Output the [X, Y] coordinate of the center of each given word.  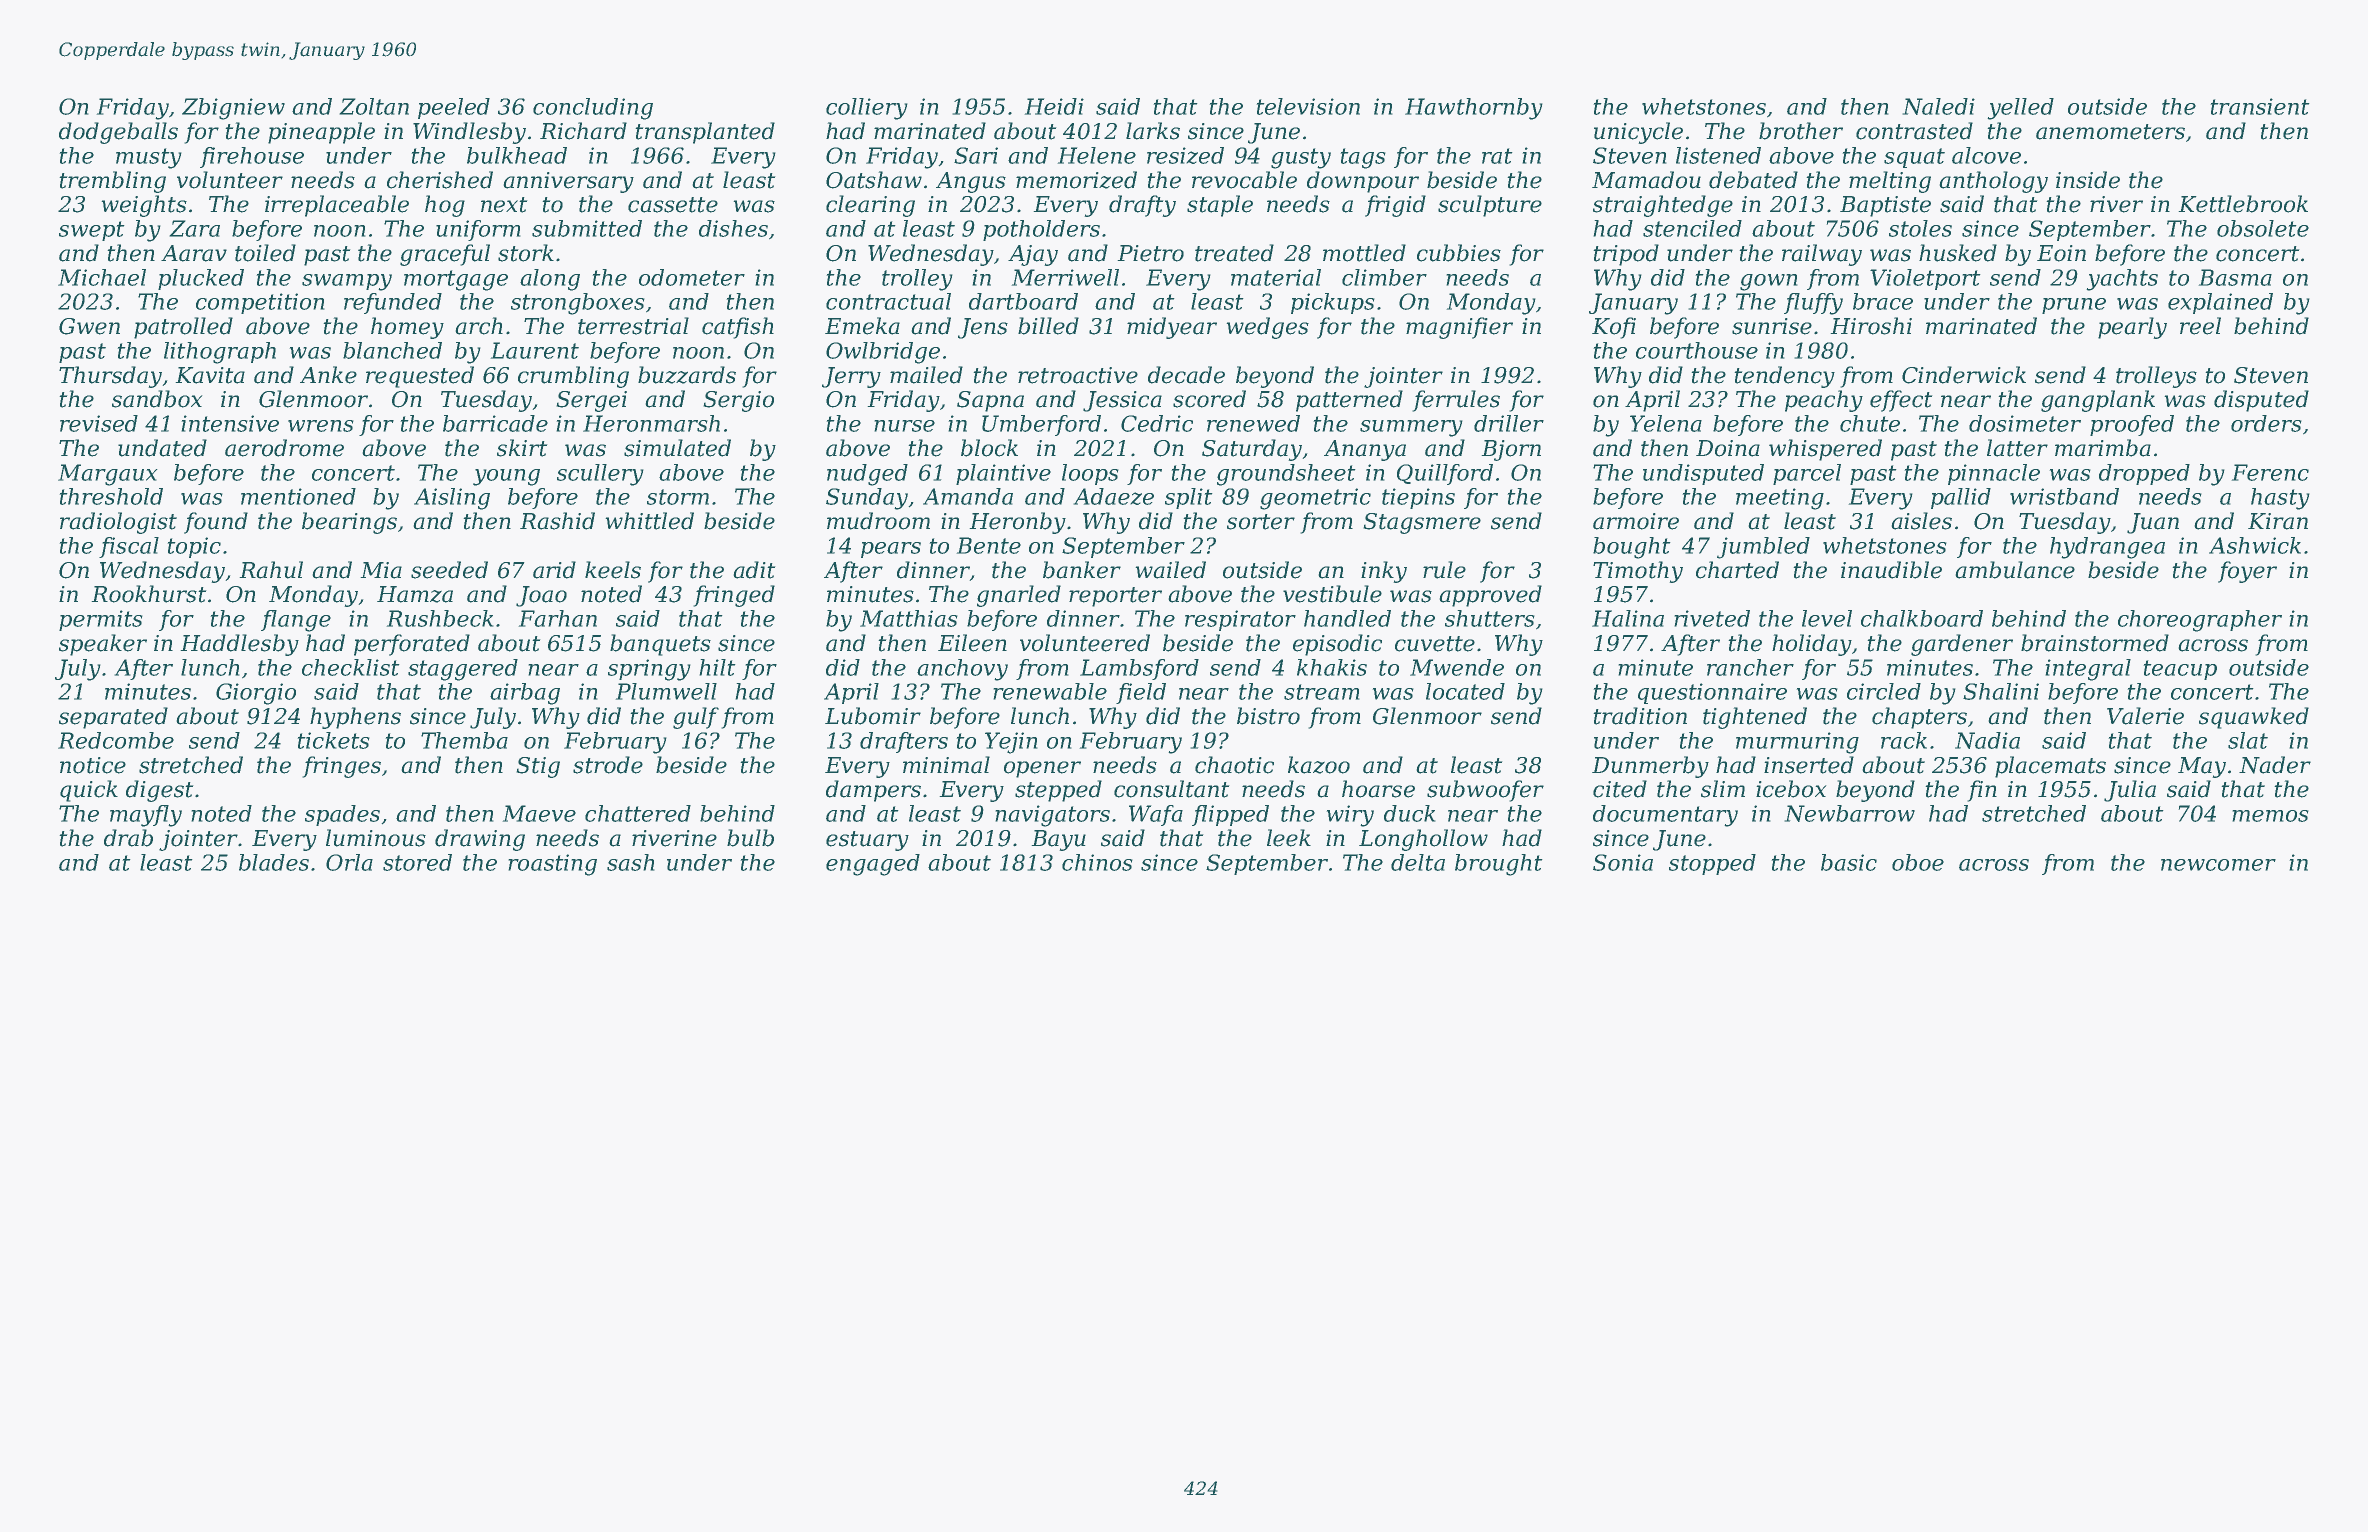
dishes [733, 228]
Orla [349, 862]
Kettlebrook [2243, 204]
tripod [1626, 255]
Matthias [909, 618]
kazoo [1319, 765]
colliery [867, 109]
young [506, 477]
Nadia [1987, 740]
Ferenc [2270, 472]
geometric [1315, 499]
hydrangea [2107, 548]
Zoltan [374, 106]
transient [2260, 106]
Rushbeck [440, 618]
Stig [538, 767]
